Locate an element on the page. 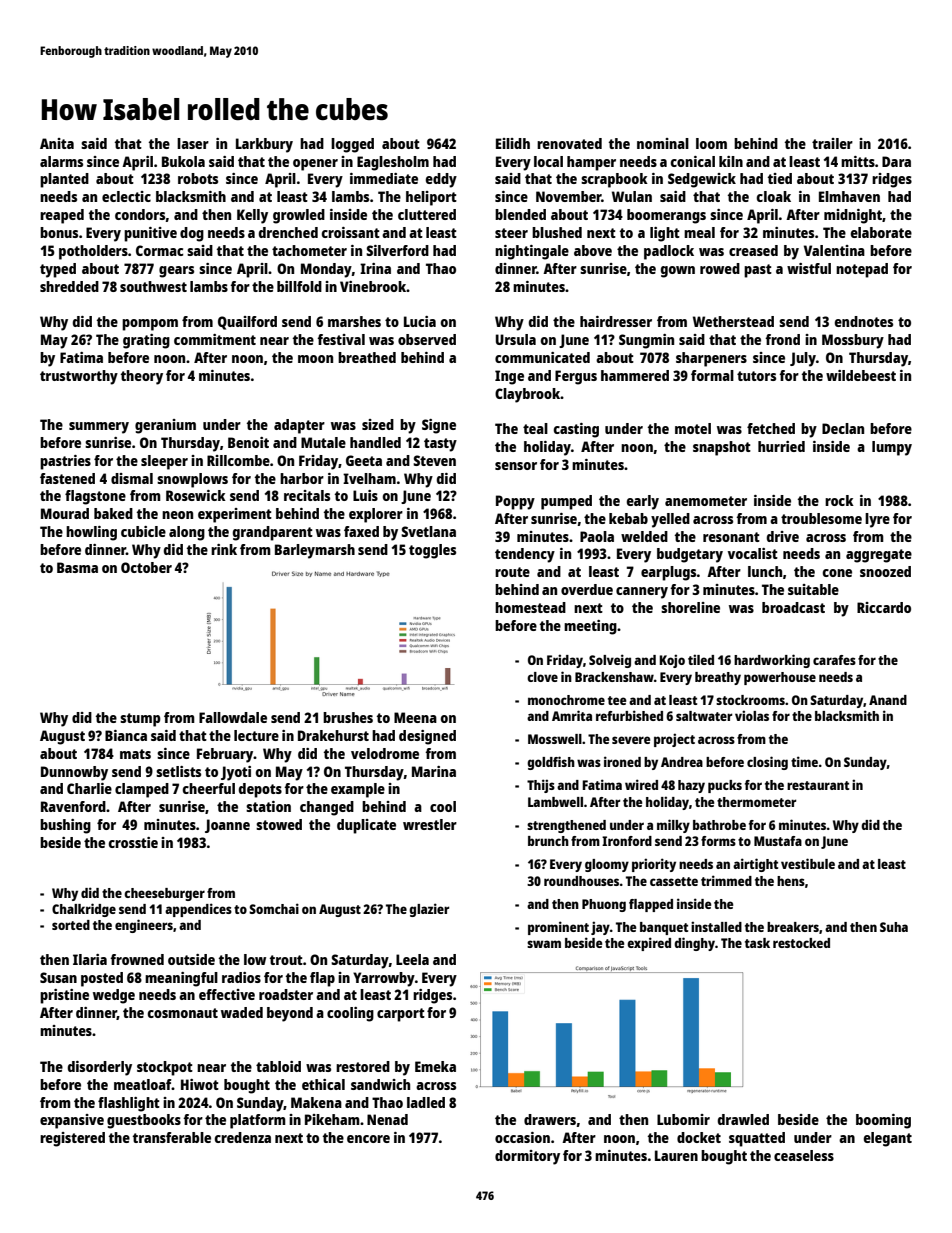  bonus is located at coordinates (59, 232).
